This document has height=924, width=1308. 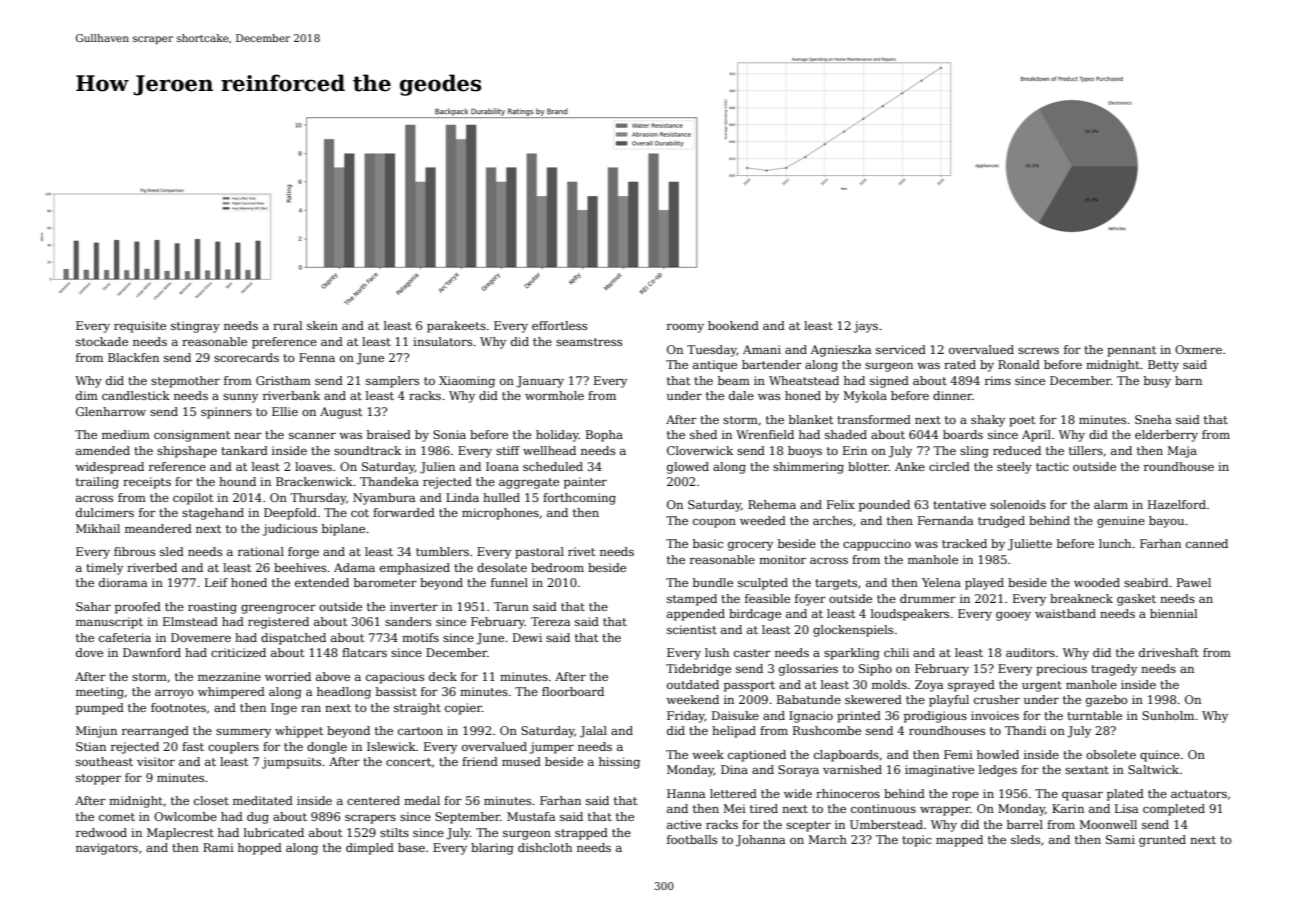 I want to click on scorecards, so click(x=246, y=357).
